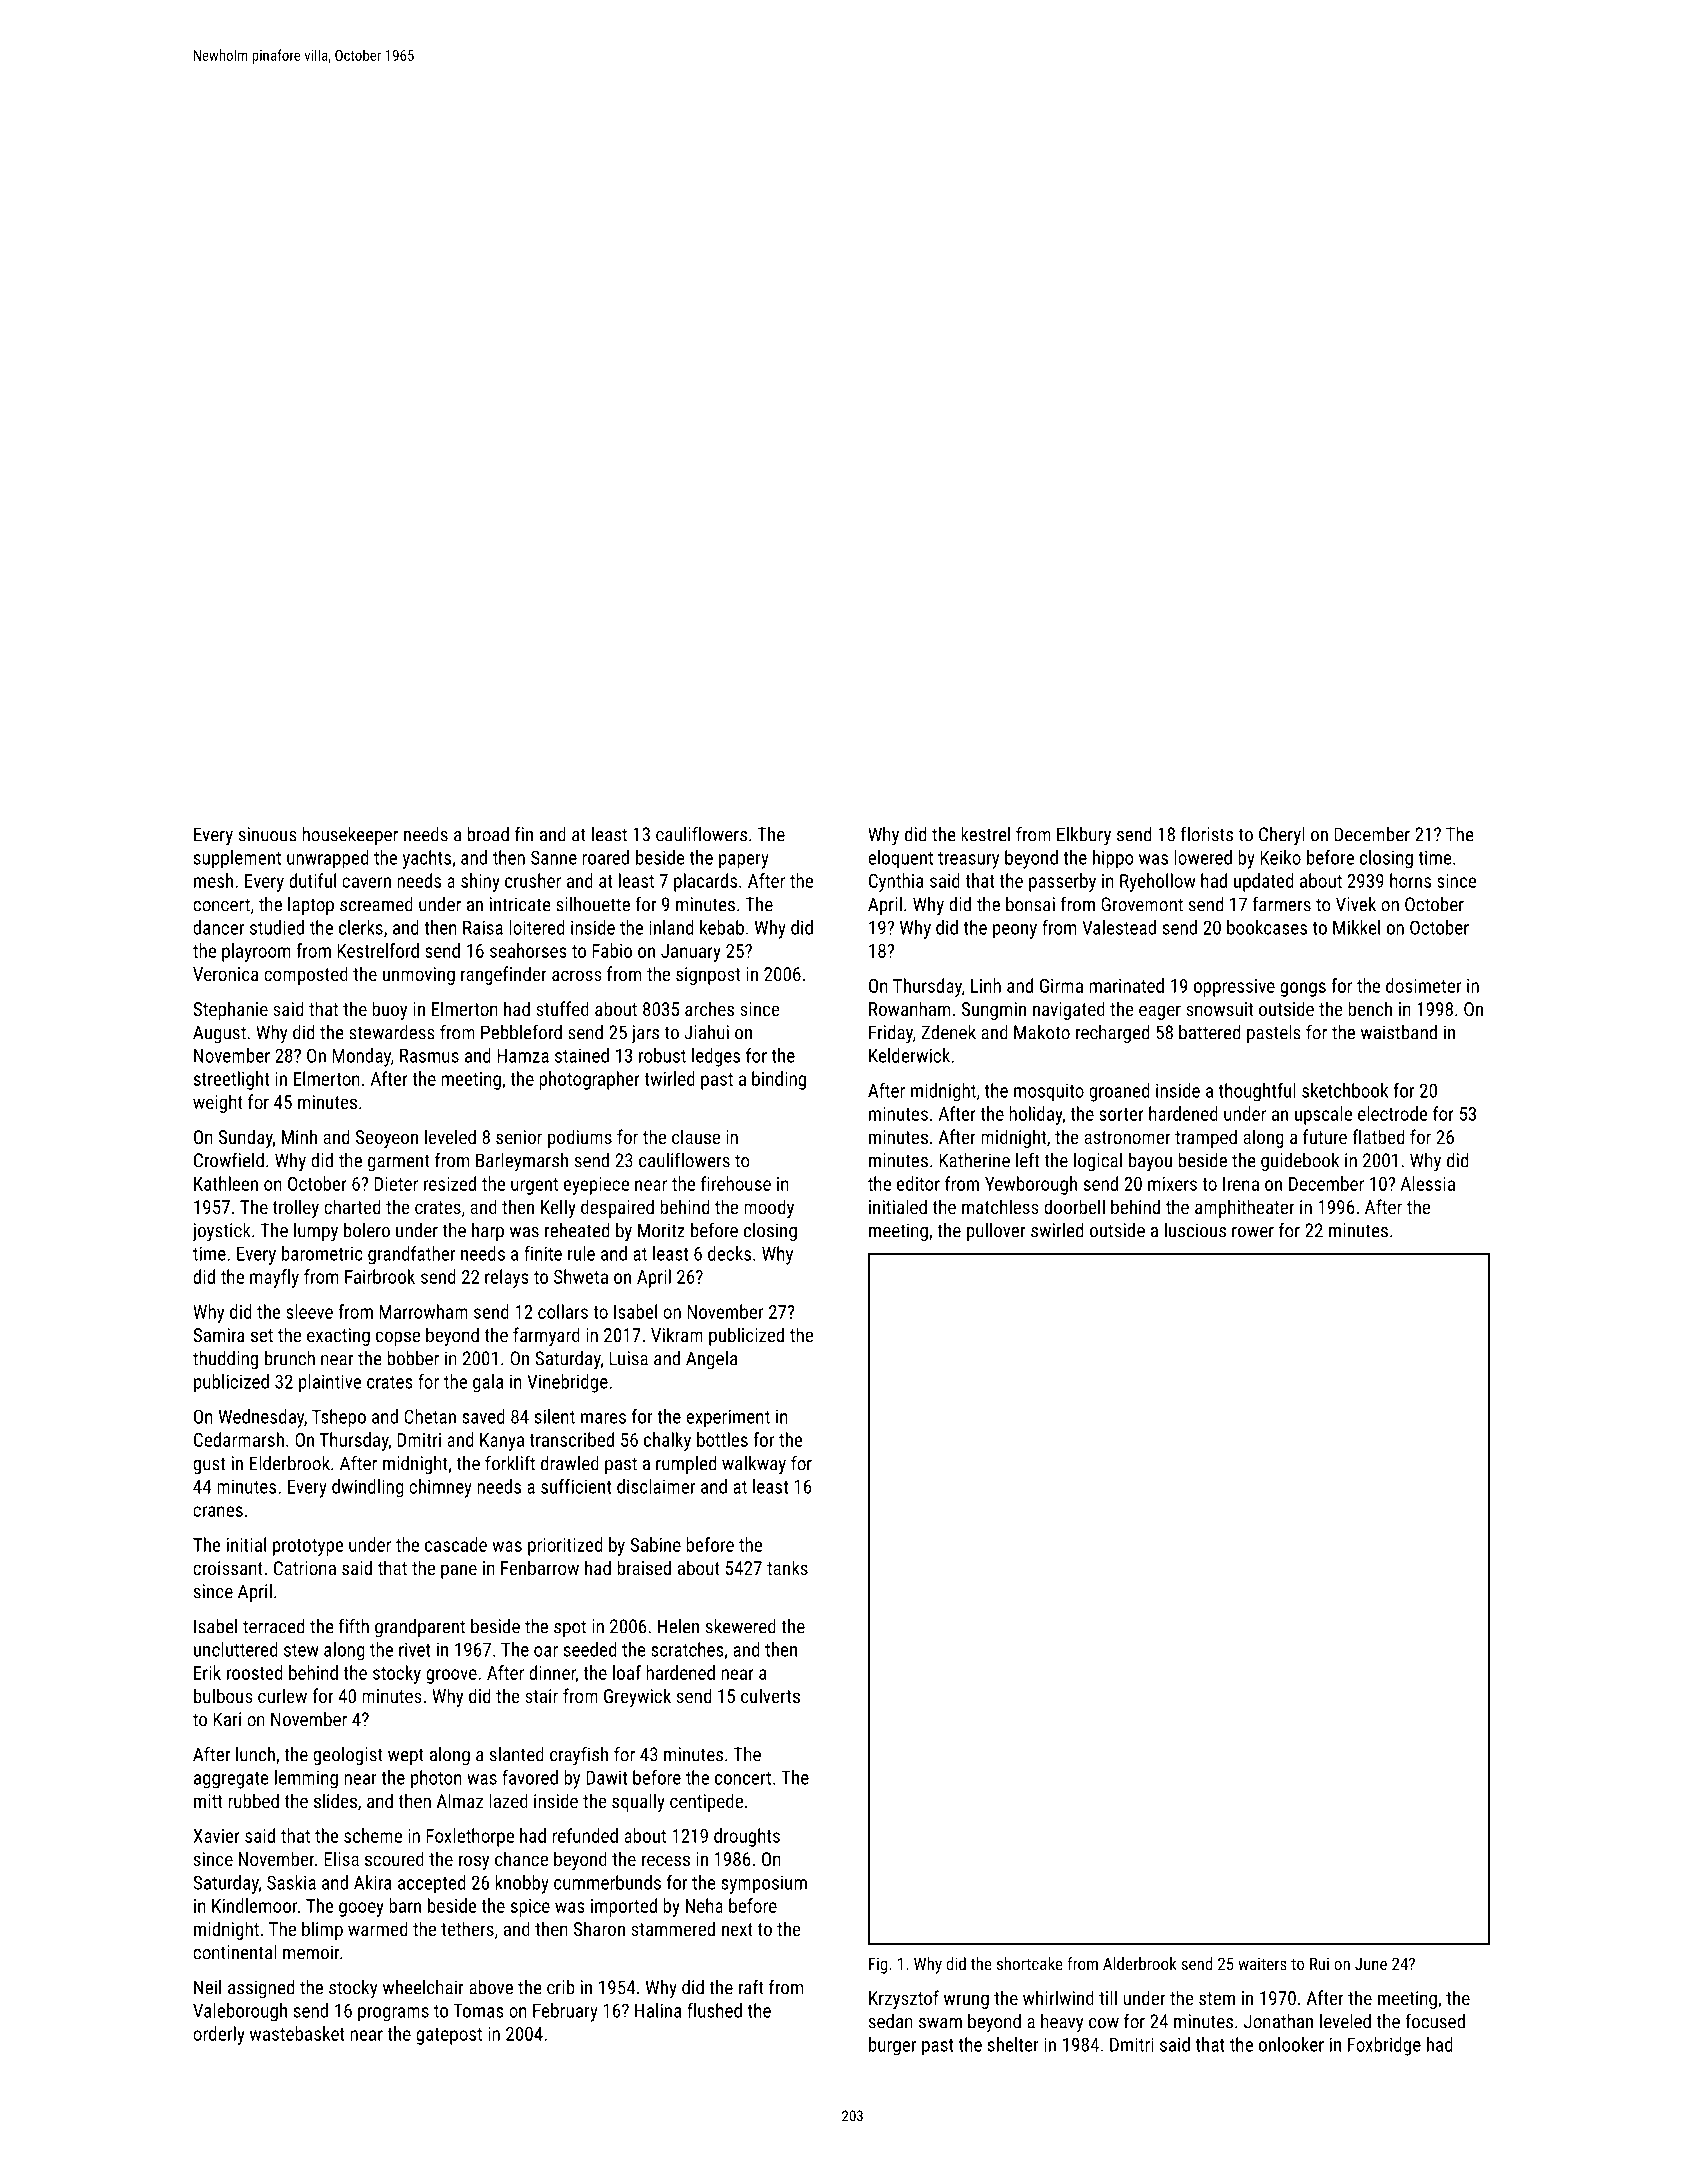  I want to click on rower, so click(1253, 1232).
